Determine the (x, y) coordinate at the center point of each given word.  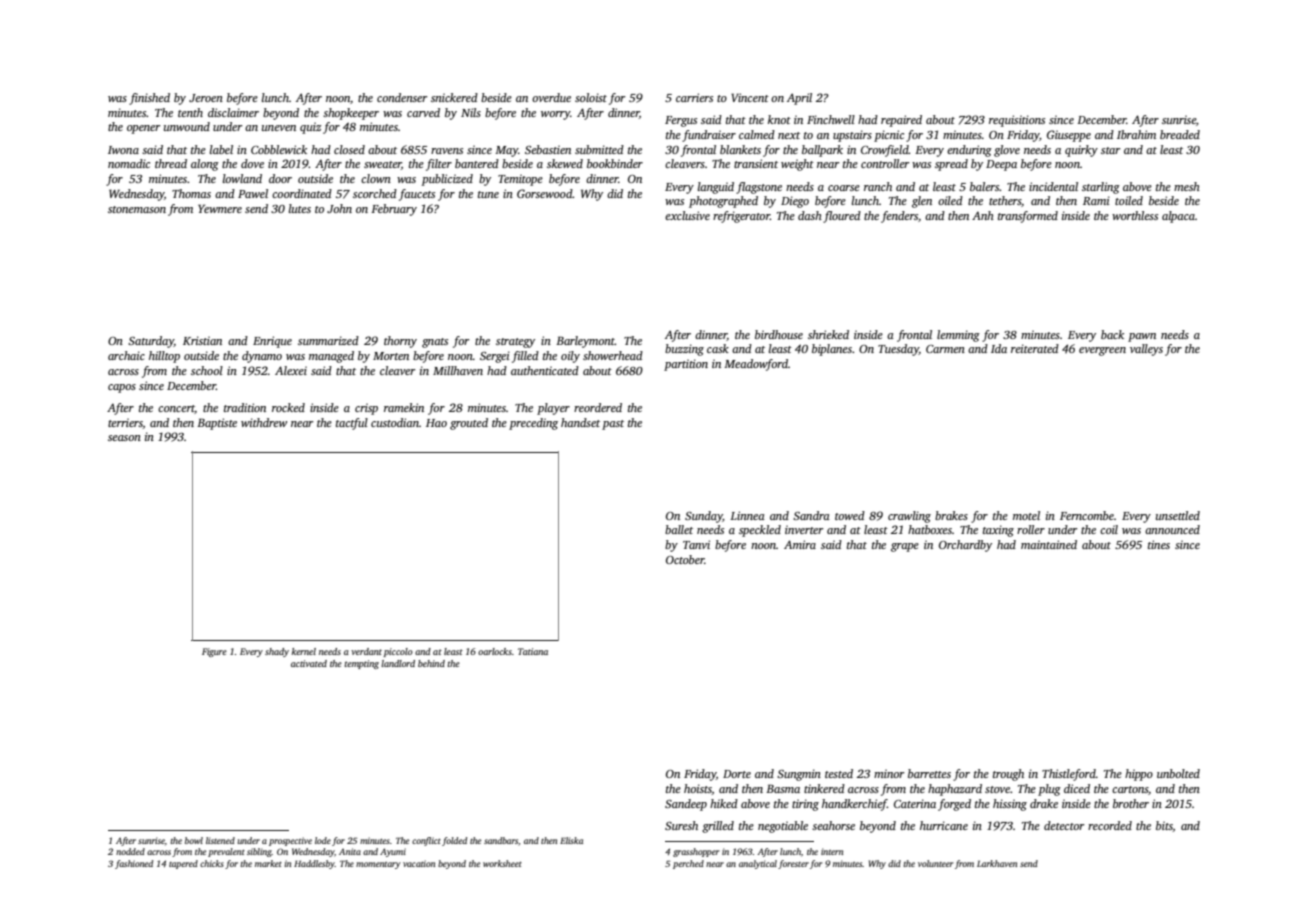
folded (454, 841)
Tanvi (696, 544)
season (124, 438)
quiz (310, 128)
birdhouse (779, 334)
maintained (1049, 544)
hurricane (944, 825)
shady (277, 652)
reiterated (1035, 348)
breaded (1180, 134)
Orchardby (965, 546)
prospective (290, 841)
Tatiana (533, 651)
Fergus (681, 121)
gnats (435, 343)
